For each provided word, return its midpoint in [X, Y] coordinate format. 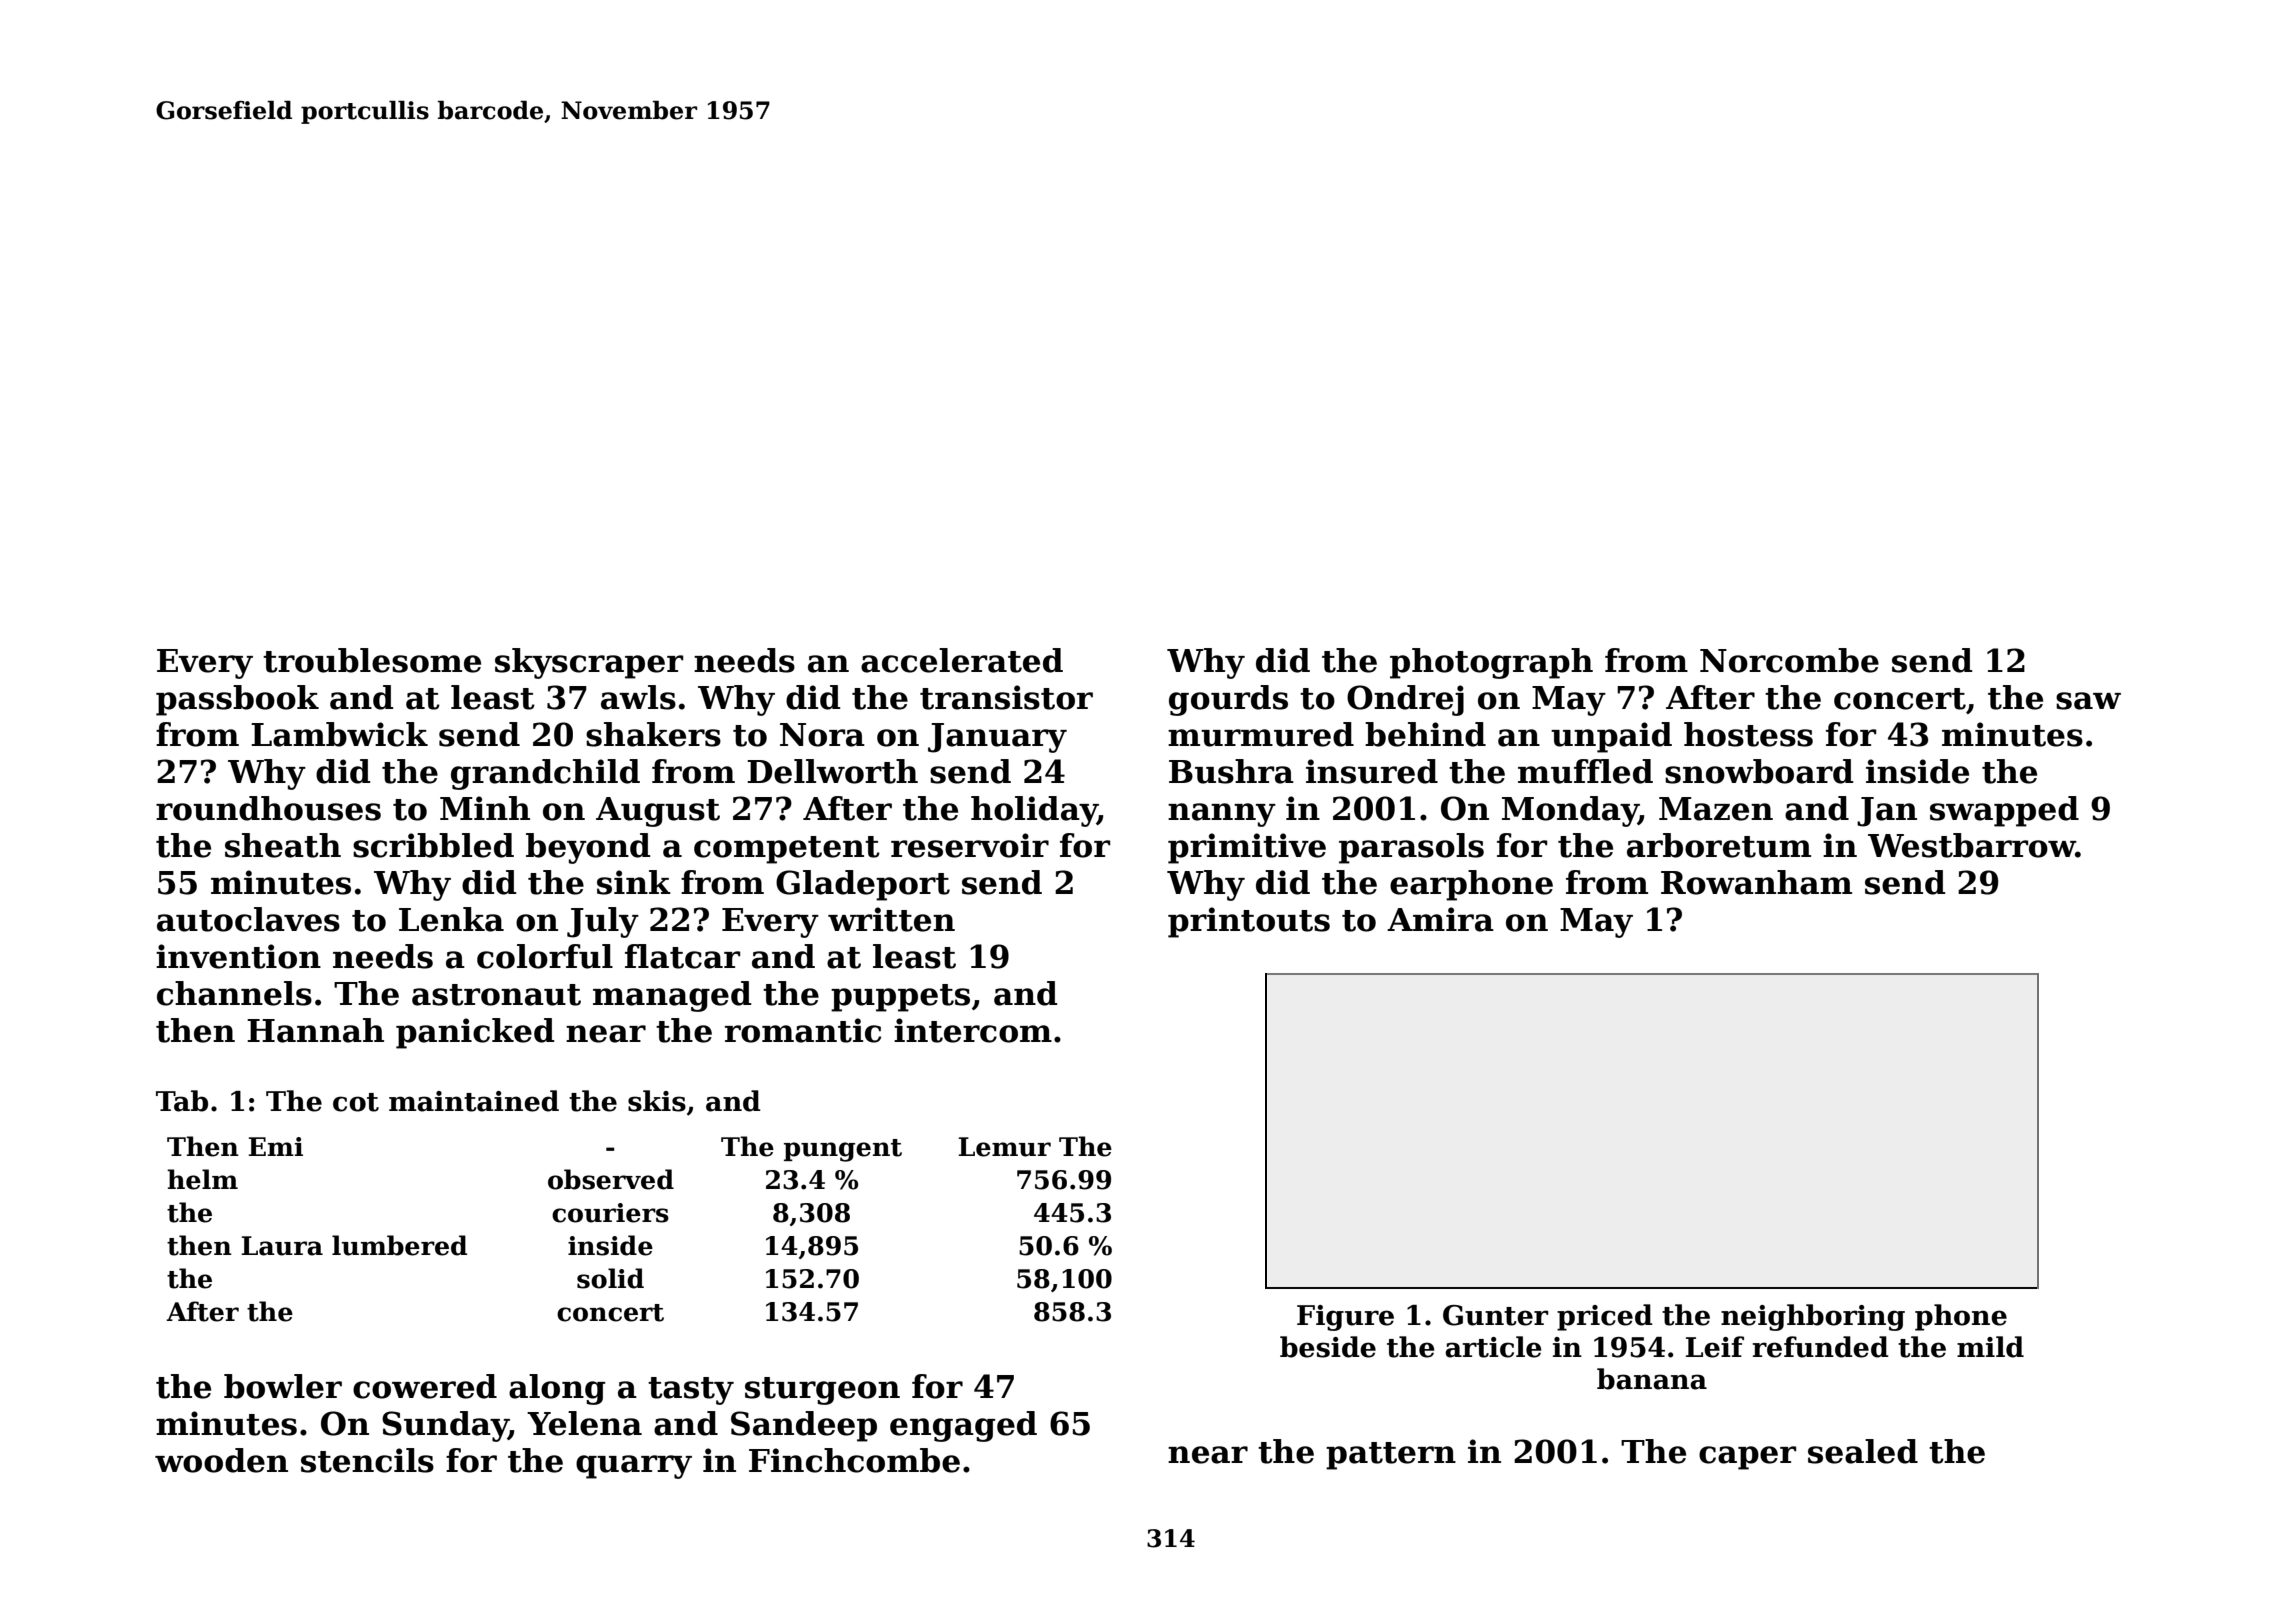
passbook [237, 700]
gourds [1228, 700]
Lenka [451, 919]
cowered [425, 1386]
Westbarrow [1972, 845]
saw [2088, 701]
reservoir [970, 845]
